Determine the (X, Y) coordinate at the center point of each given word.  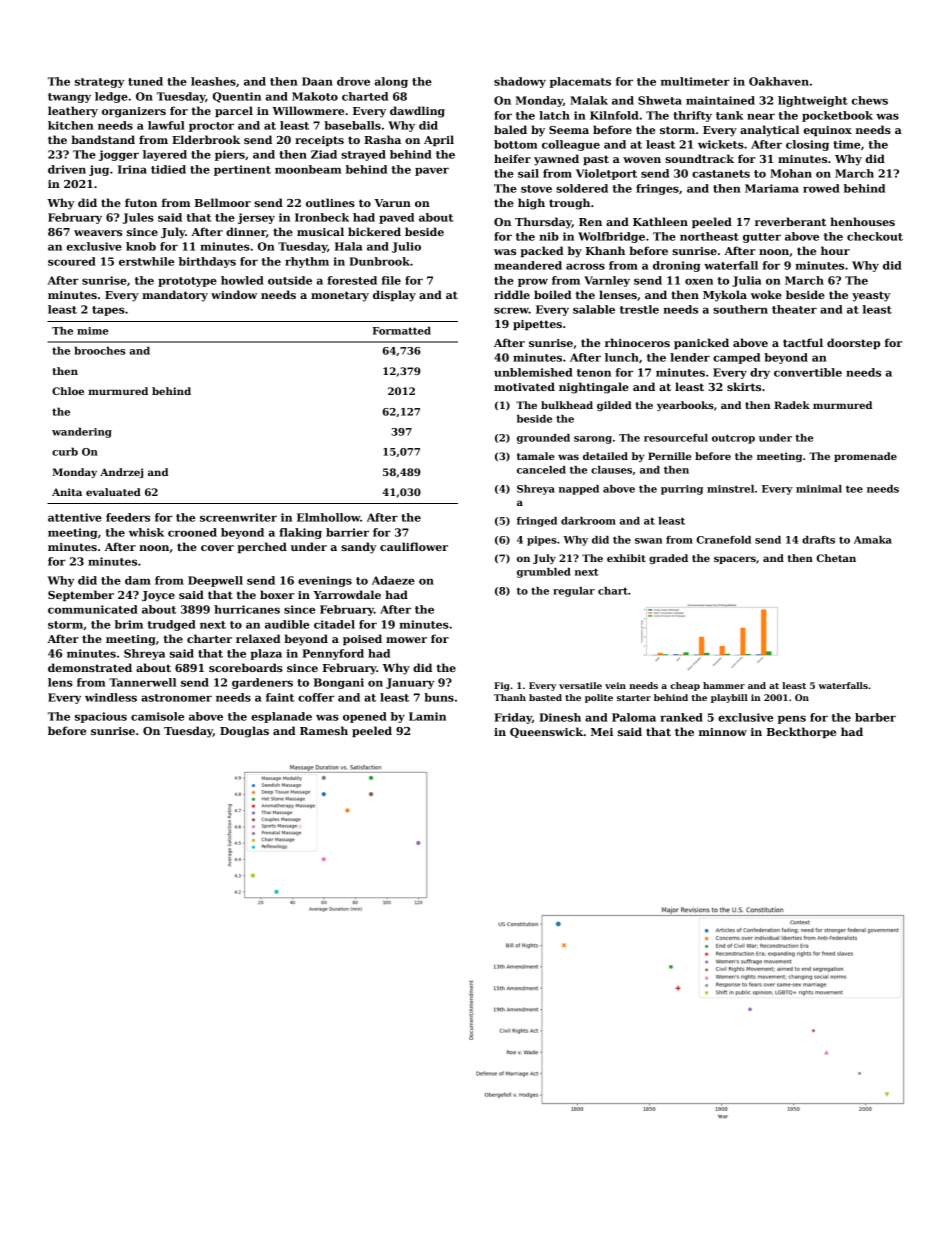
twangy (69, 98)
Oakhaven (779, 81)
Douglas (244, 732)
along (391, 82)
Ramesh (324, 730)
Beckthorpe (801, 732)
